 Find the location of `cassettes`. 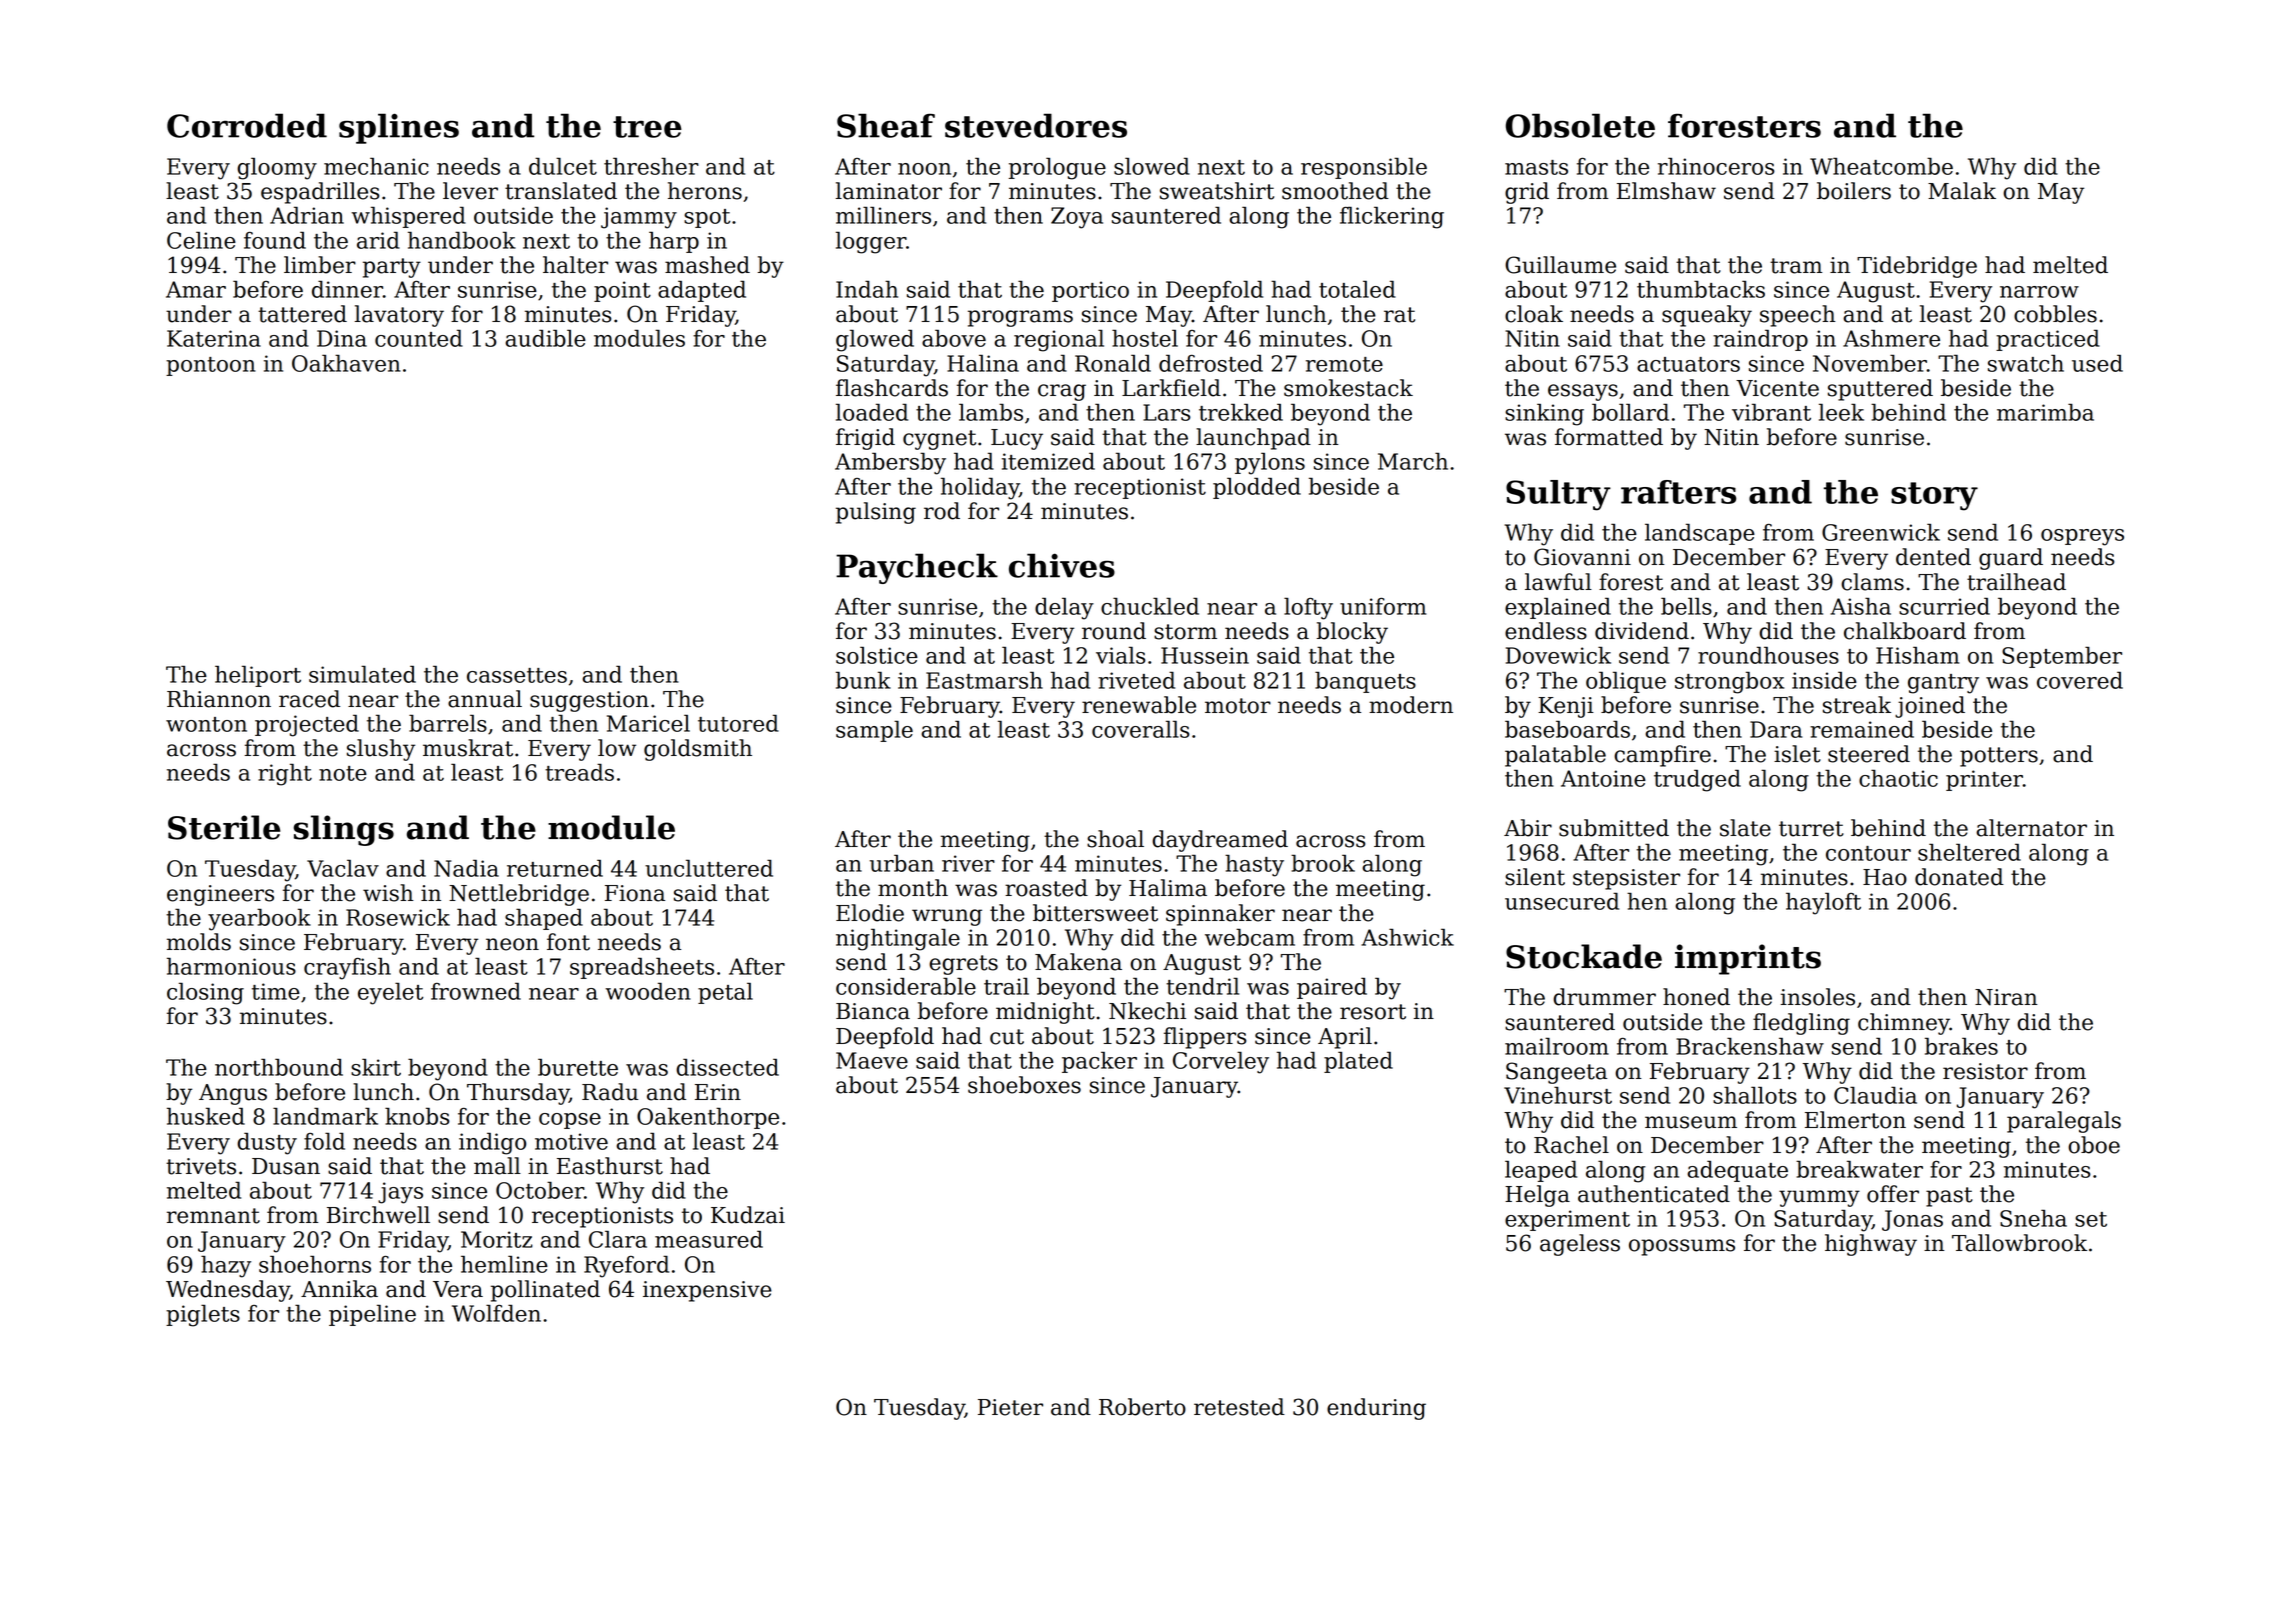

cassettes is located at coordinates (517, 675).
